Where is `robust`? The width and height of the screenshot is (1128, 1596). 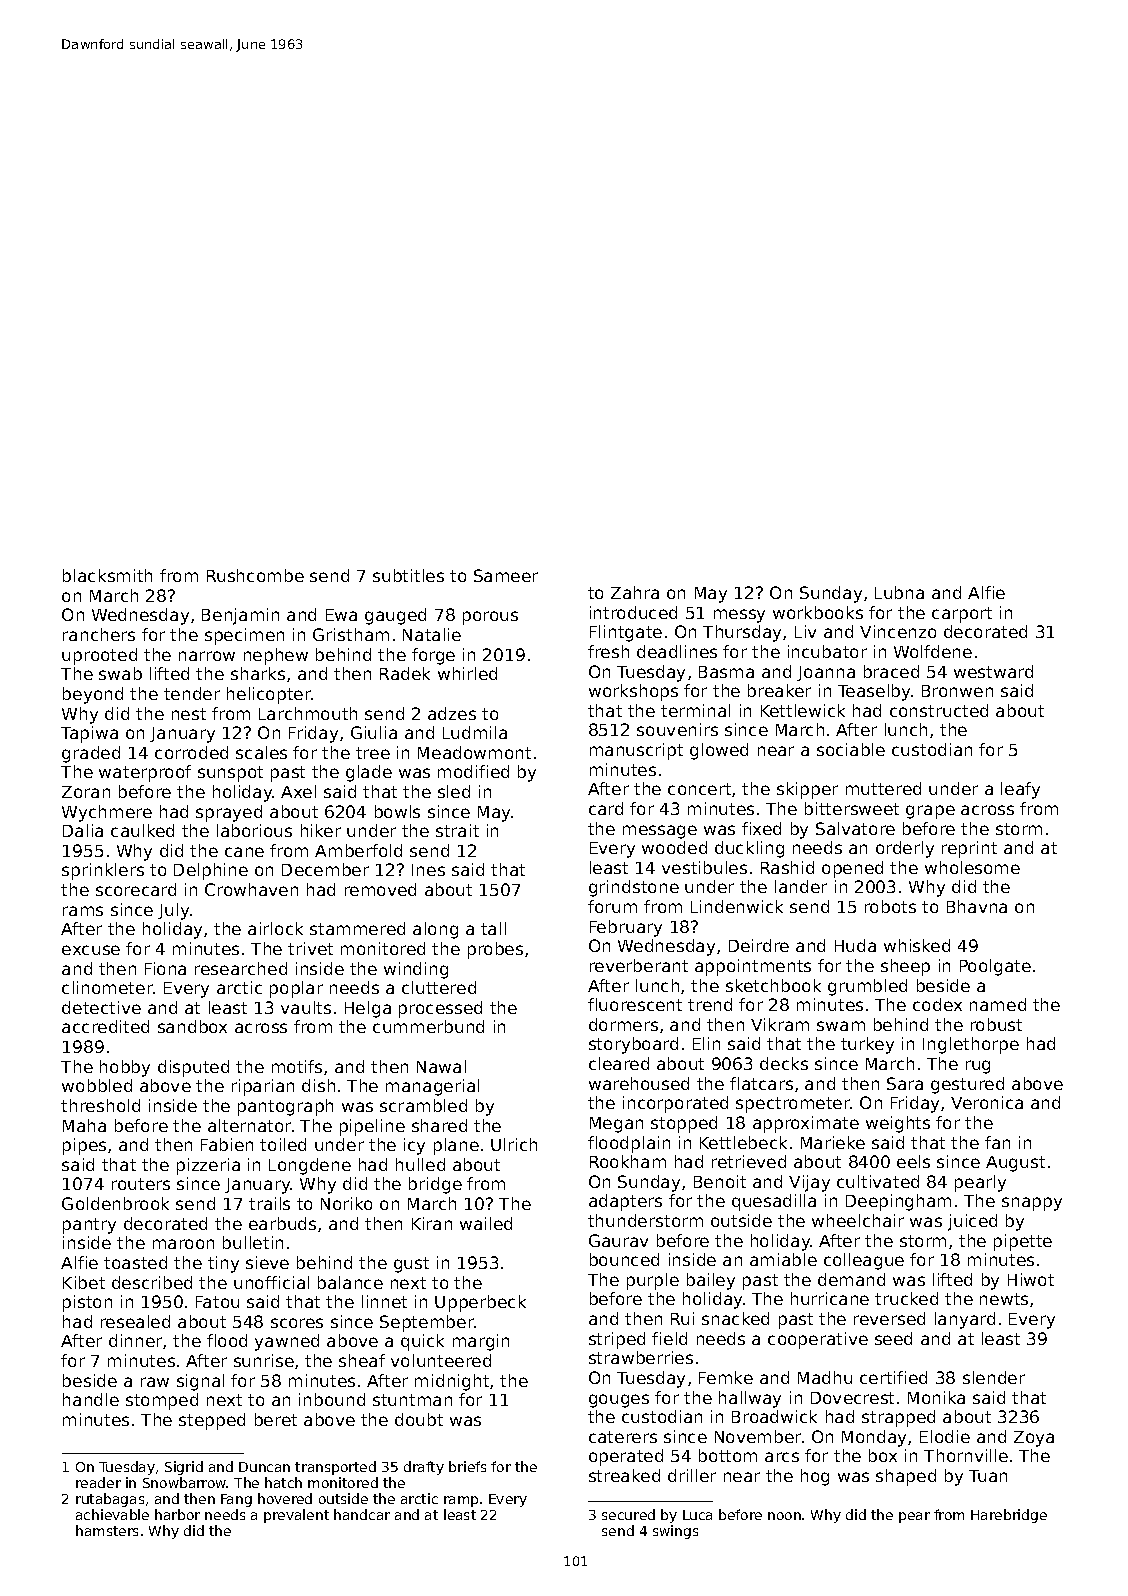 robust is located at coordinates (996, 1024).
